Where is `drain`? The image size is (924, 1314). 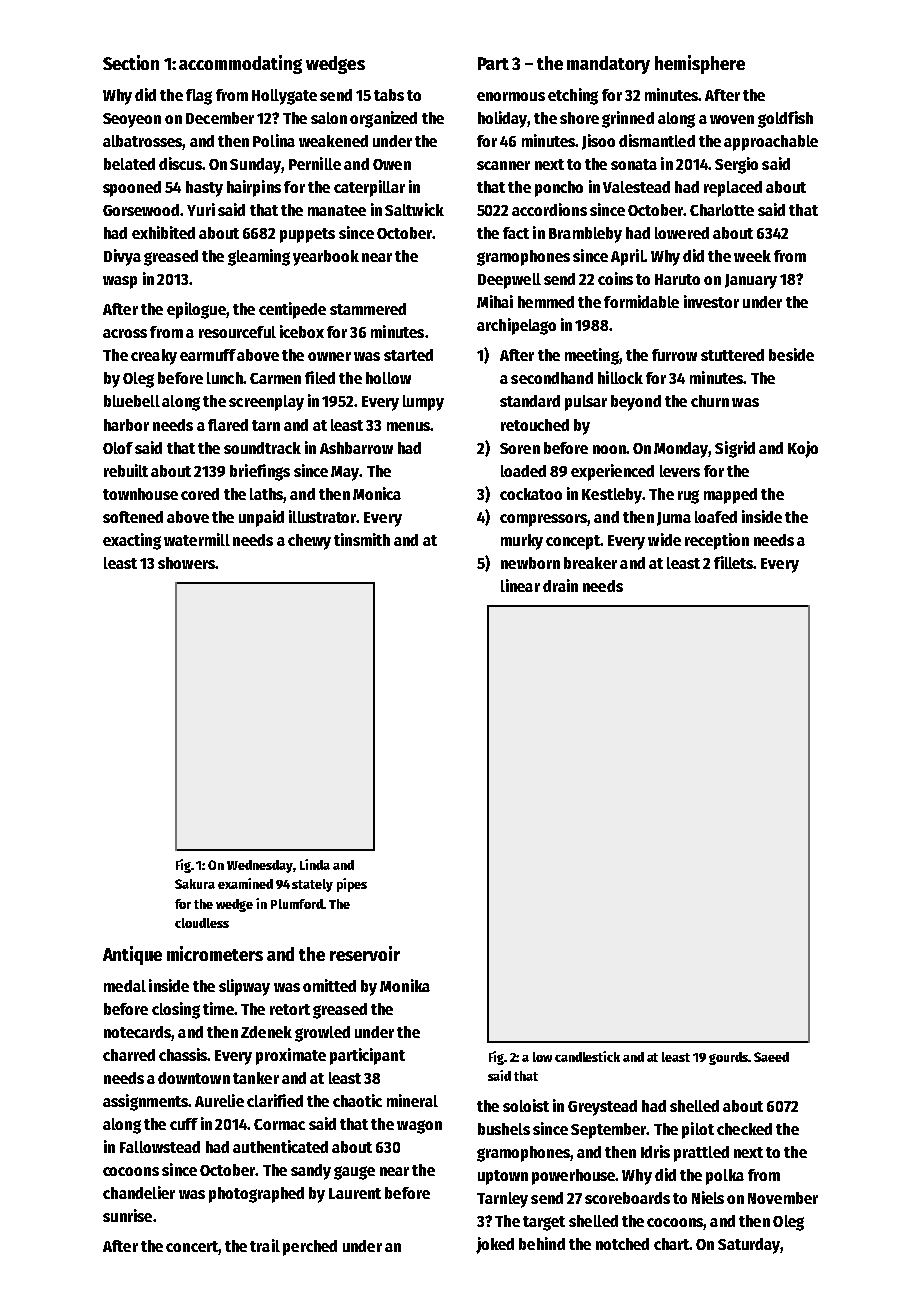
drain is located at coordinates (560, 585).
